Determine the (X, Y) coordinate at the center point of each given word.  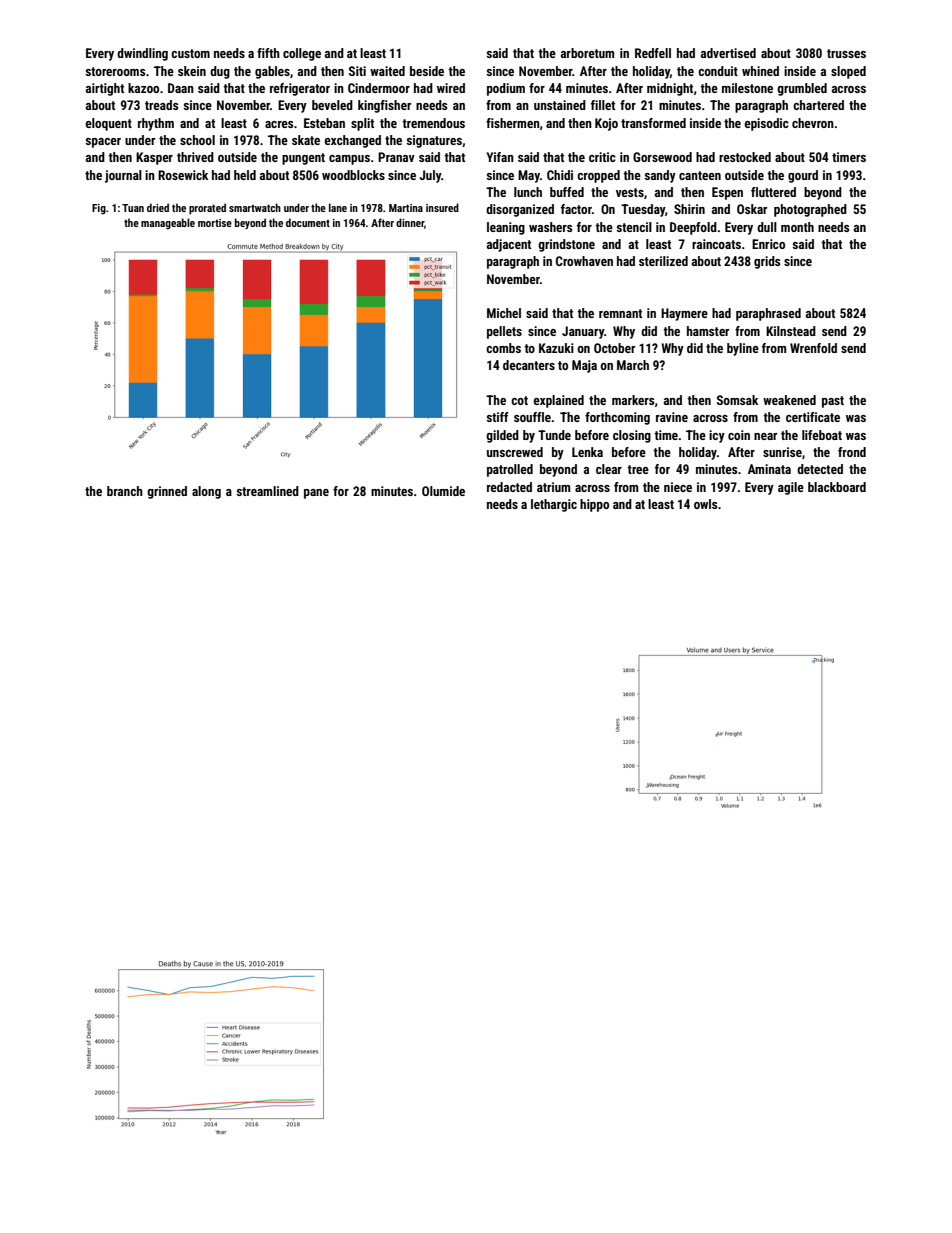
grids (767, 262)
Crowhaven (584, 261)
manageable (168, 223)
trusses (846, 53)
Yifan (500, 157)
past (833, 402)
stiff (498, 417)
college (302, 54)
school (197, 140)
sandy (660, 176)
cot (519, 400)
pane (316, 494)
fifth (268, 53)
